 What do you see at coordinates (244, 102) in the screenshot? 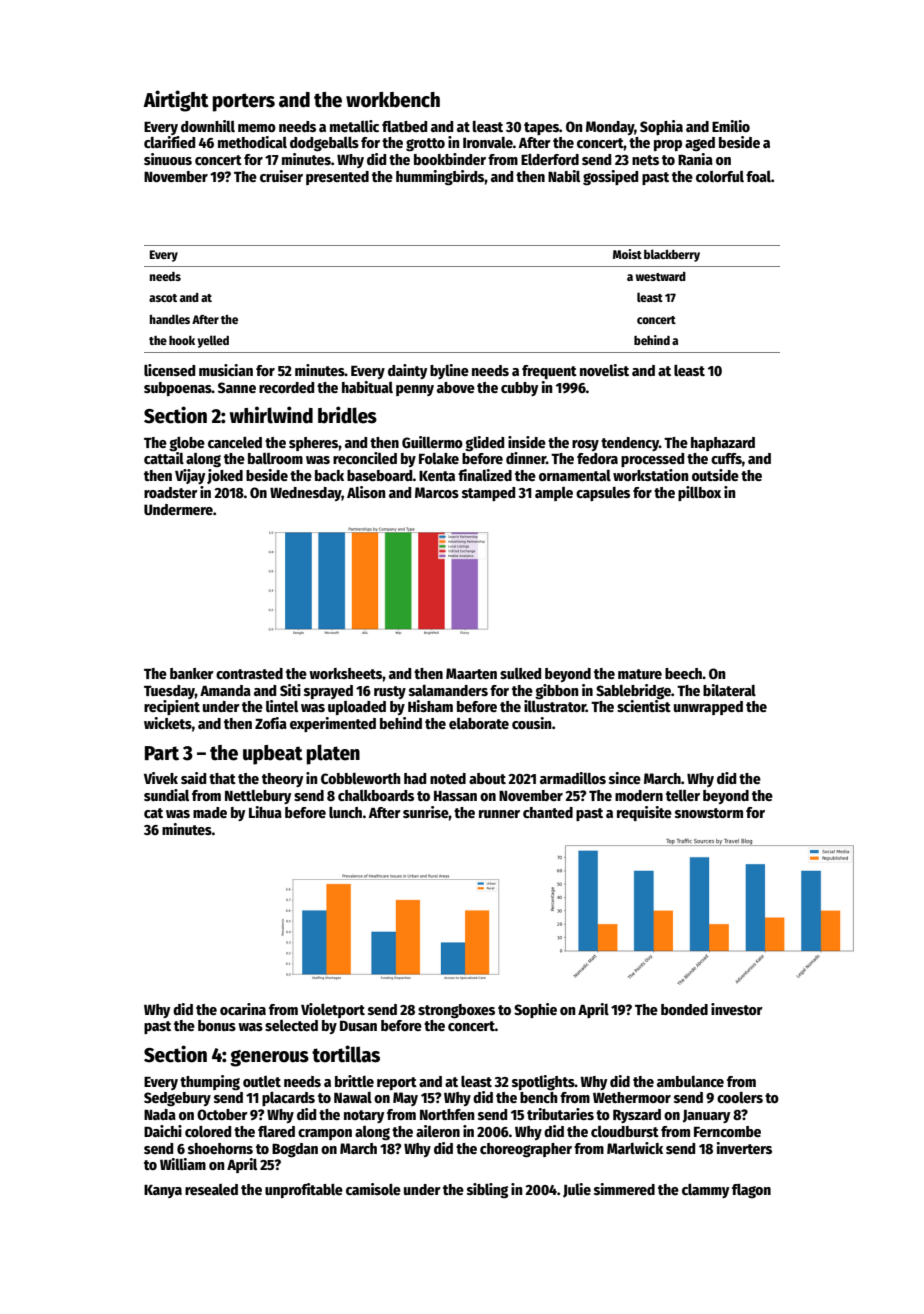
I see `porters` at bounding box center [244, 102].
